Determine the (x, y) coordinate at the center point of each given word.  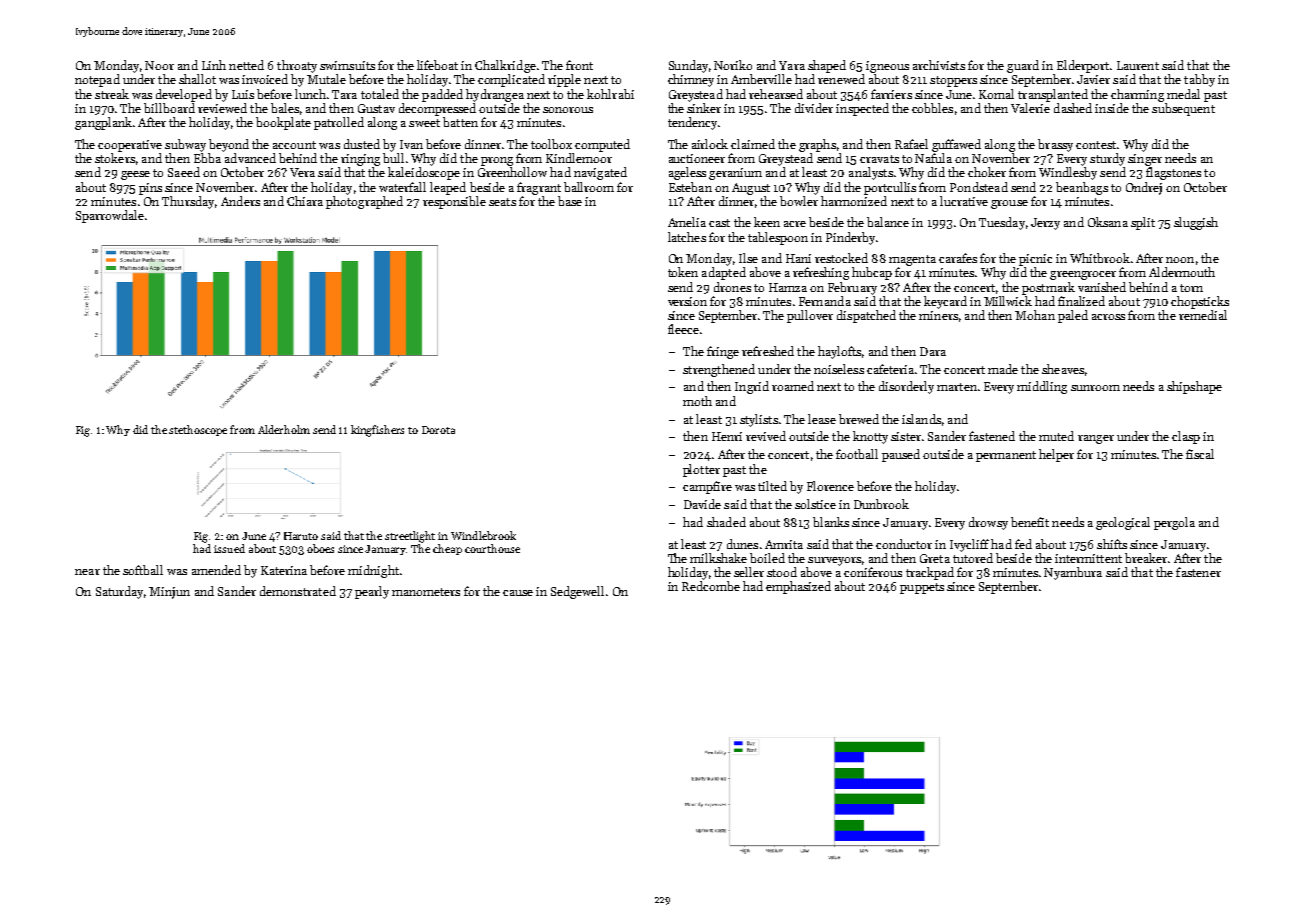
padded (442, 95)
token (683, 272)
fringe (723, 352)
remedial (1203, 315)
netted (246, 65)
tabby (1199, 80)
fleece (683, 329)
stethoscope (198, 430)
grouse (1009, 204)
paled (1073, 316)
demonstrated (298, 591)
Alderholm (284, 429)
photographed (364, 202)
